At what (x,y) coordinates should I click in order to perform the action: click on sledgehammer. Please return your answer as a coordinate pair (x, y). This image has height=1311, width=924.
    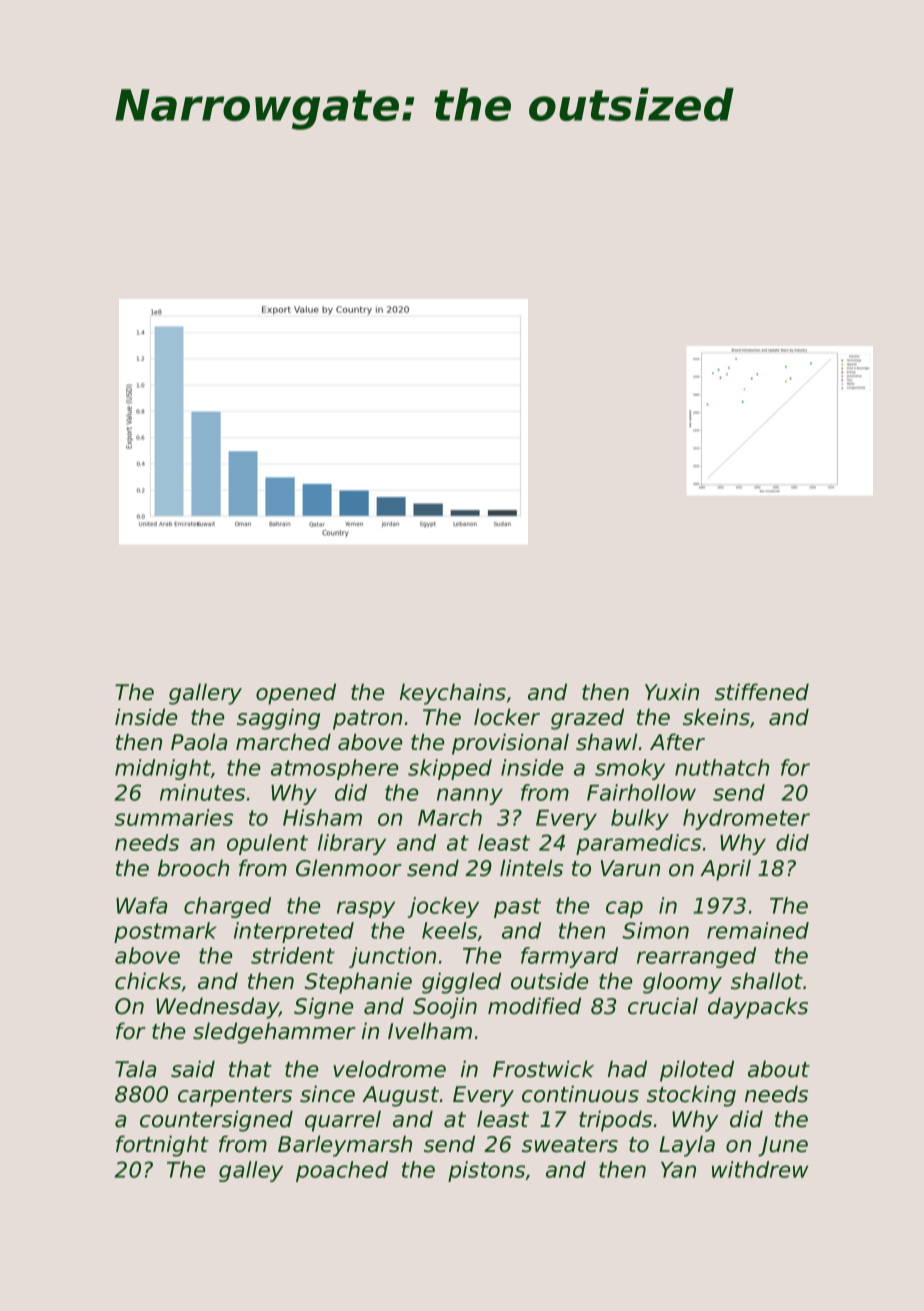
    Looking at the image, I should click on (274, 1033).
